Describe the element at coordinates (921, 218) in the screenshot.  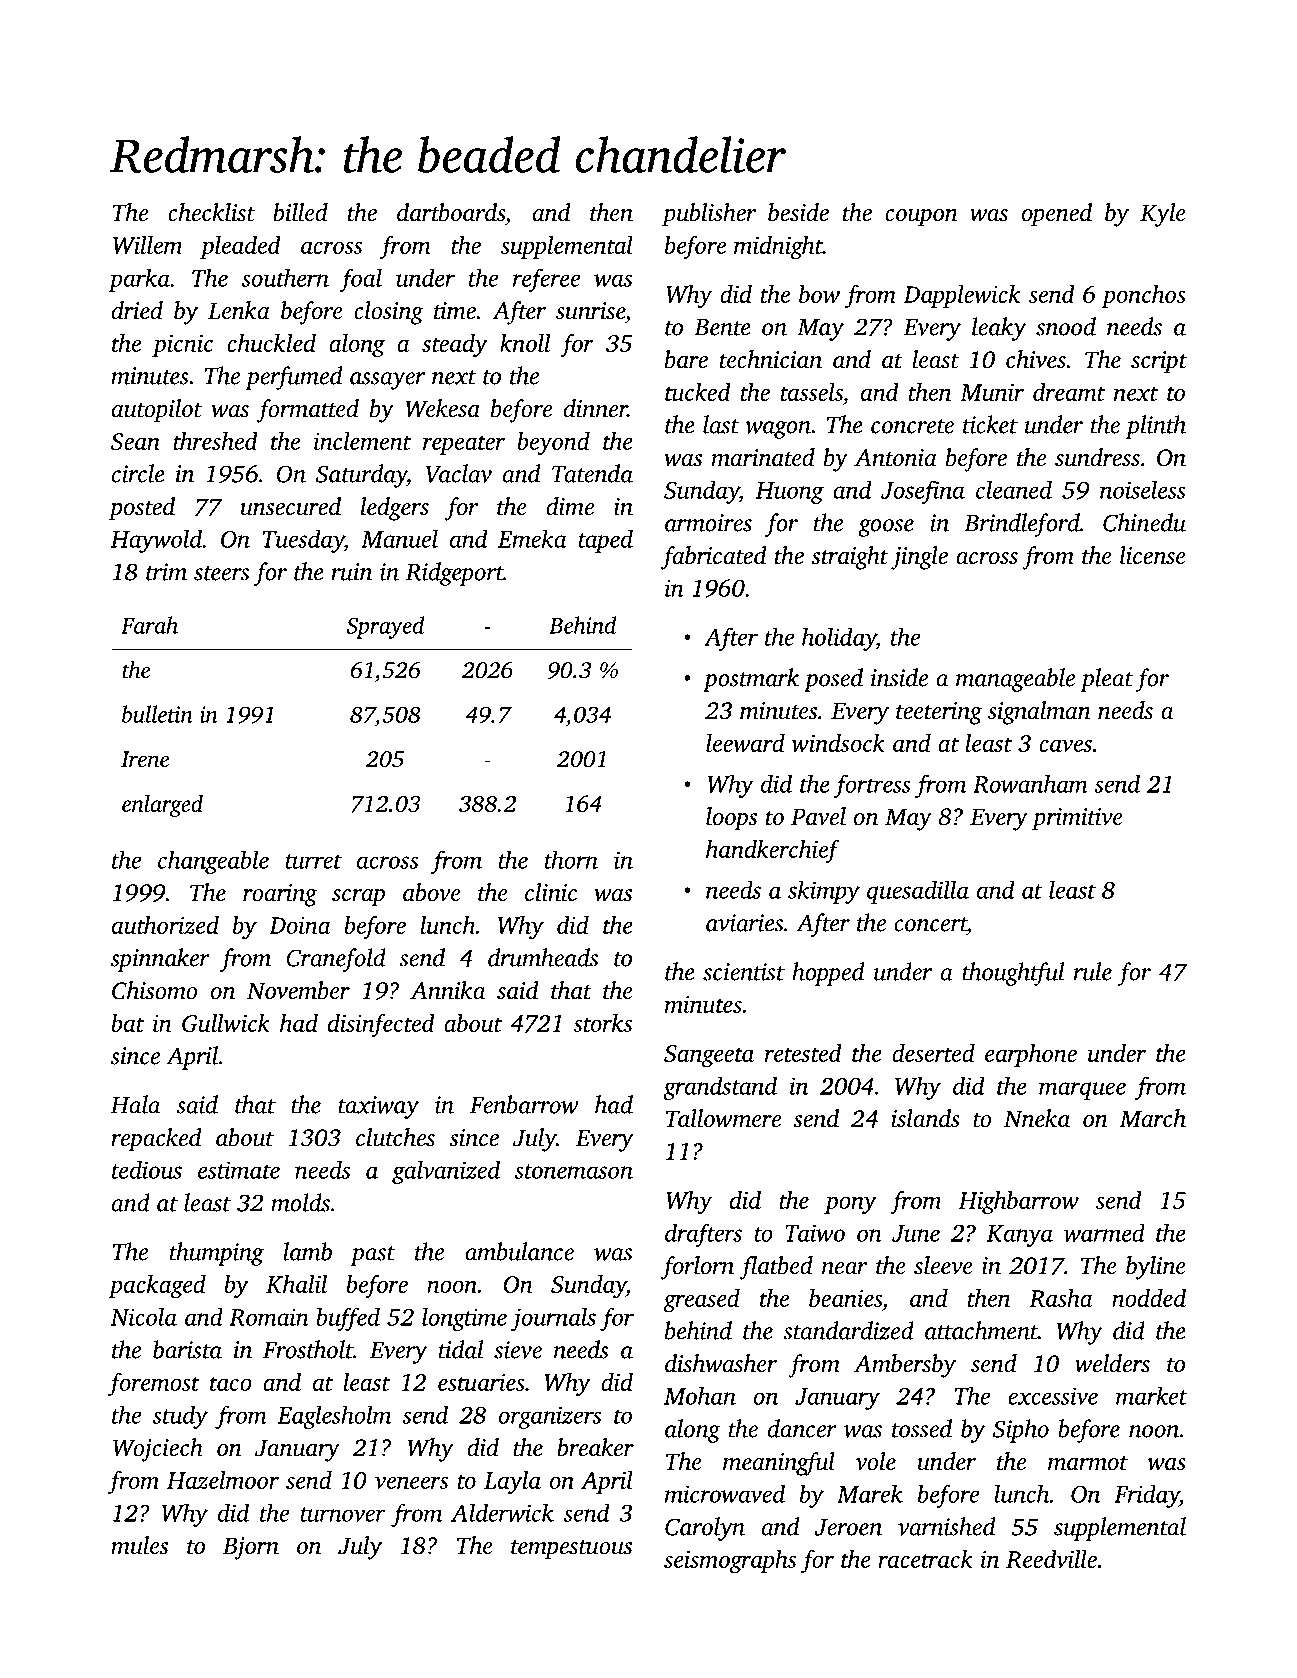
I see `coupon` at that location.
